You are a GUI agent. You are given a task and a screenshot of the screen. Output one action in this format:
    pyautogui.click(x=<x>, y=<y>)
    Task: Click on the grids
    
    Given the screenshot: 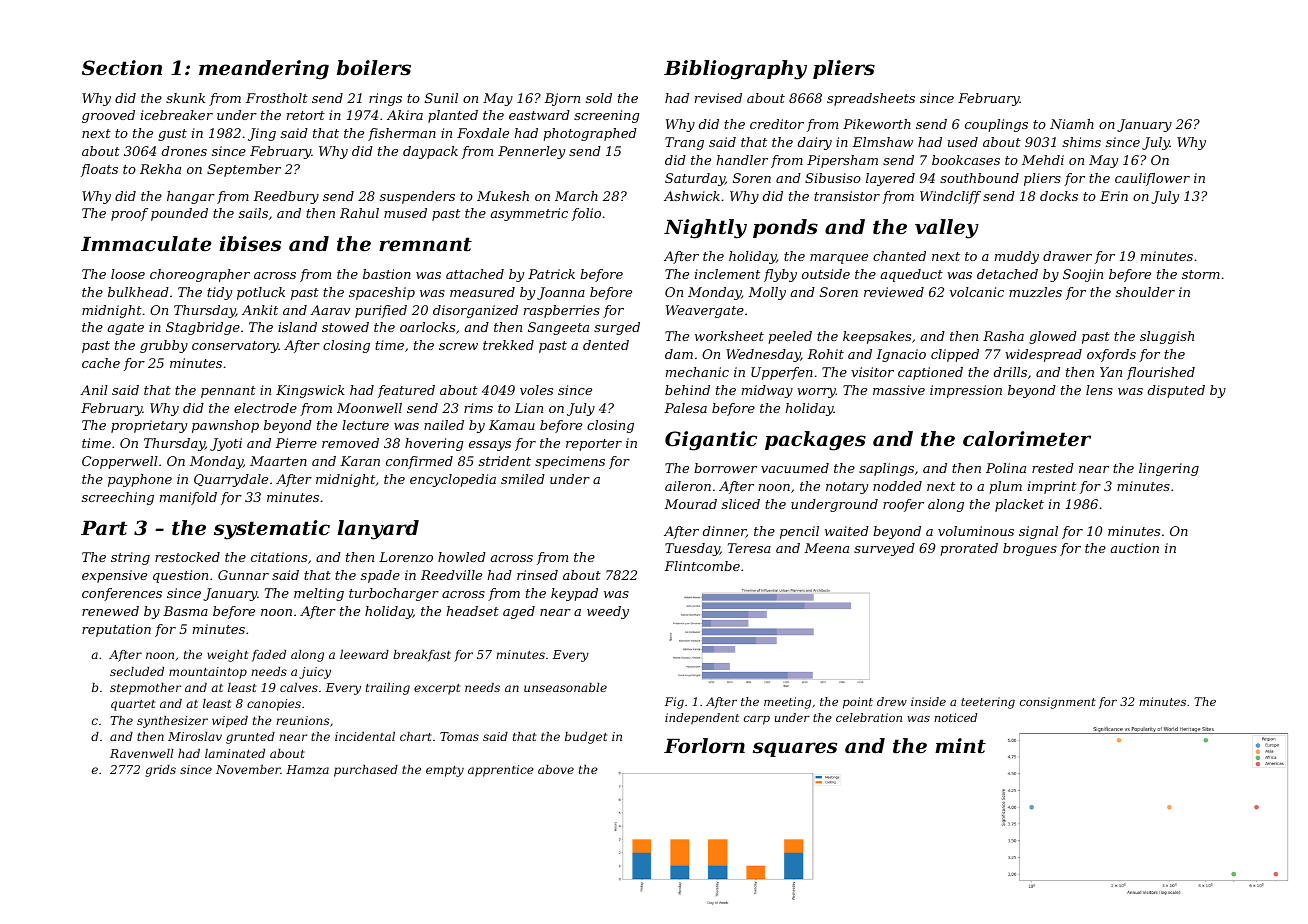 What is the action you would take?
    pyautogui.click(x=160, y=771)
